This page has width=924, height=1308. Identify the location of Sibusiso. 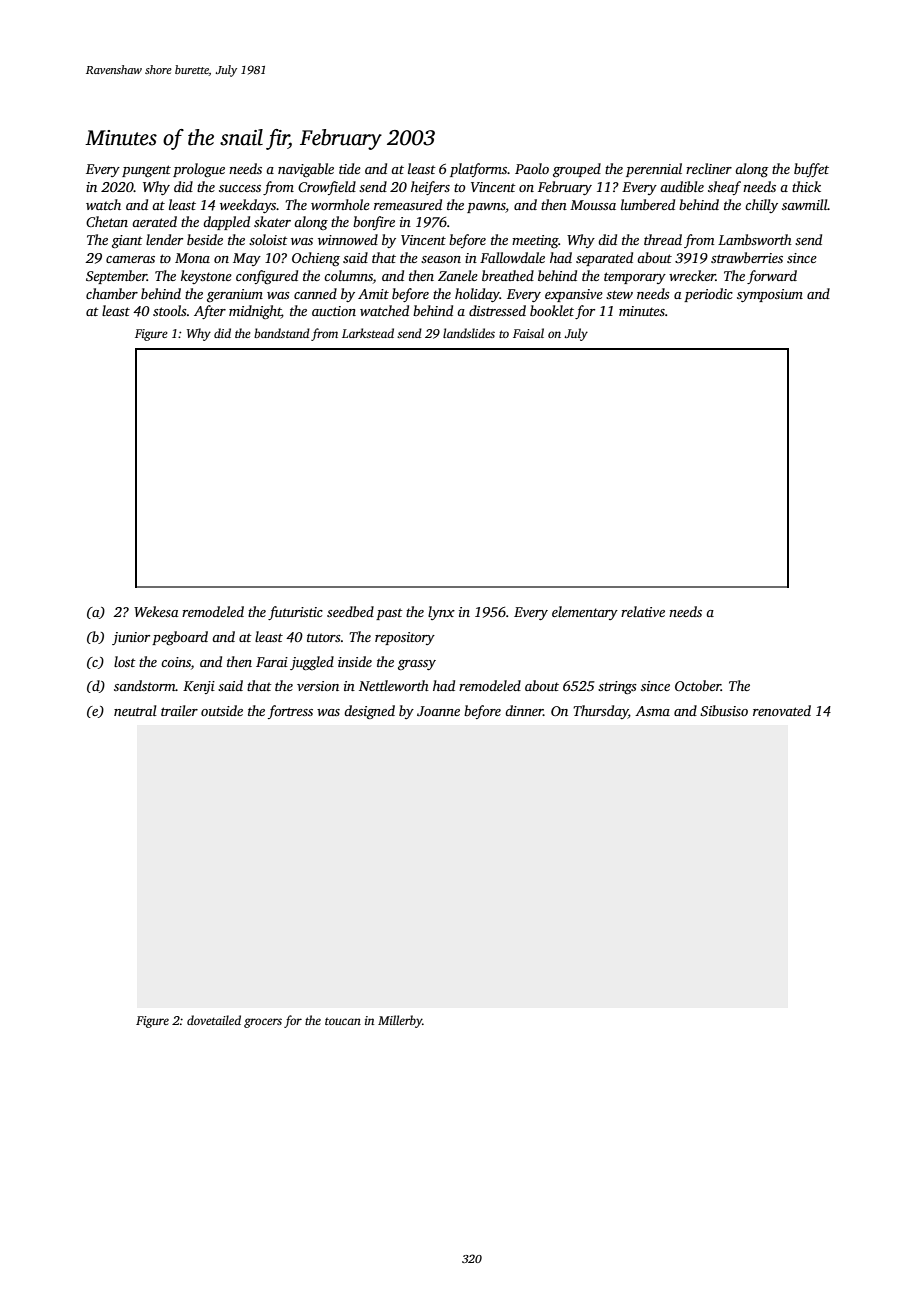
(724, 710).
